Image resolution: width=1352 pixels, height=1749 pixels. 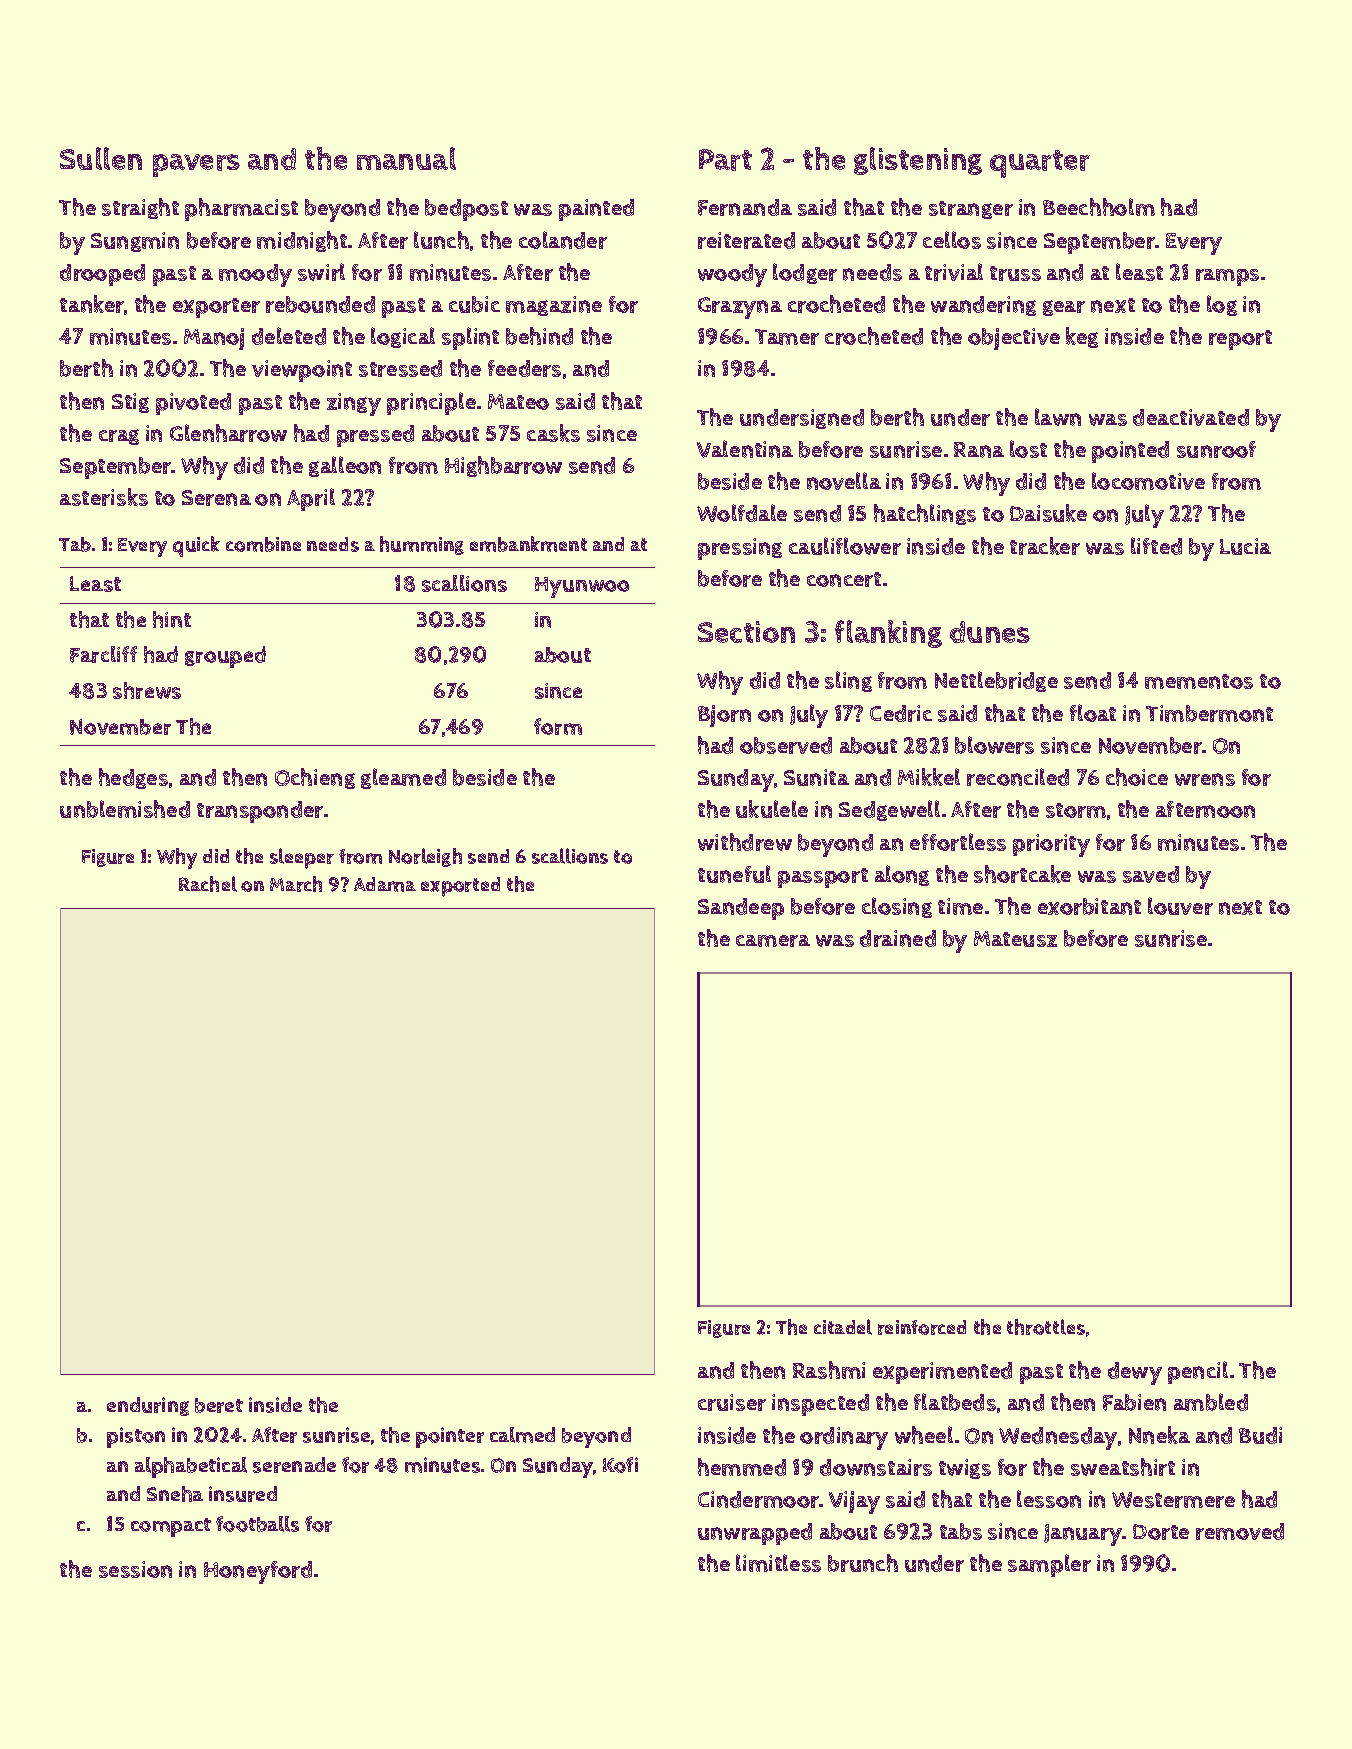 What do you see at coordinates (582, 587) in the image?
I see `Hyunwoo` at bounding box center [582, 587].
